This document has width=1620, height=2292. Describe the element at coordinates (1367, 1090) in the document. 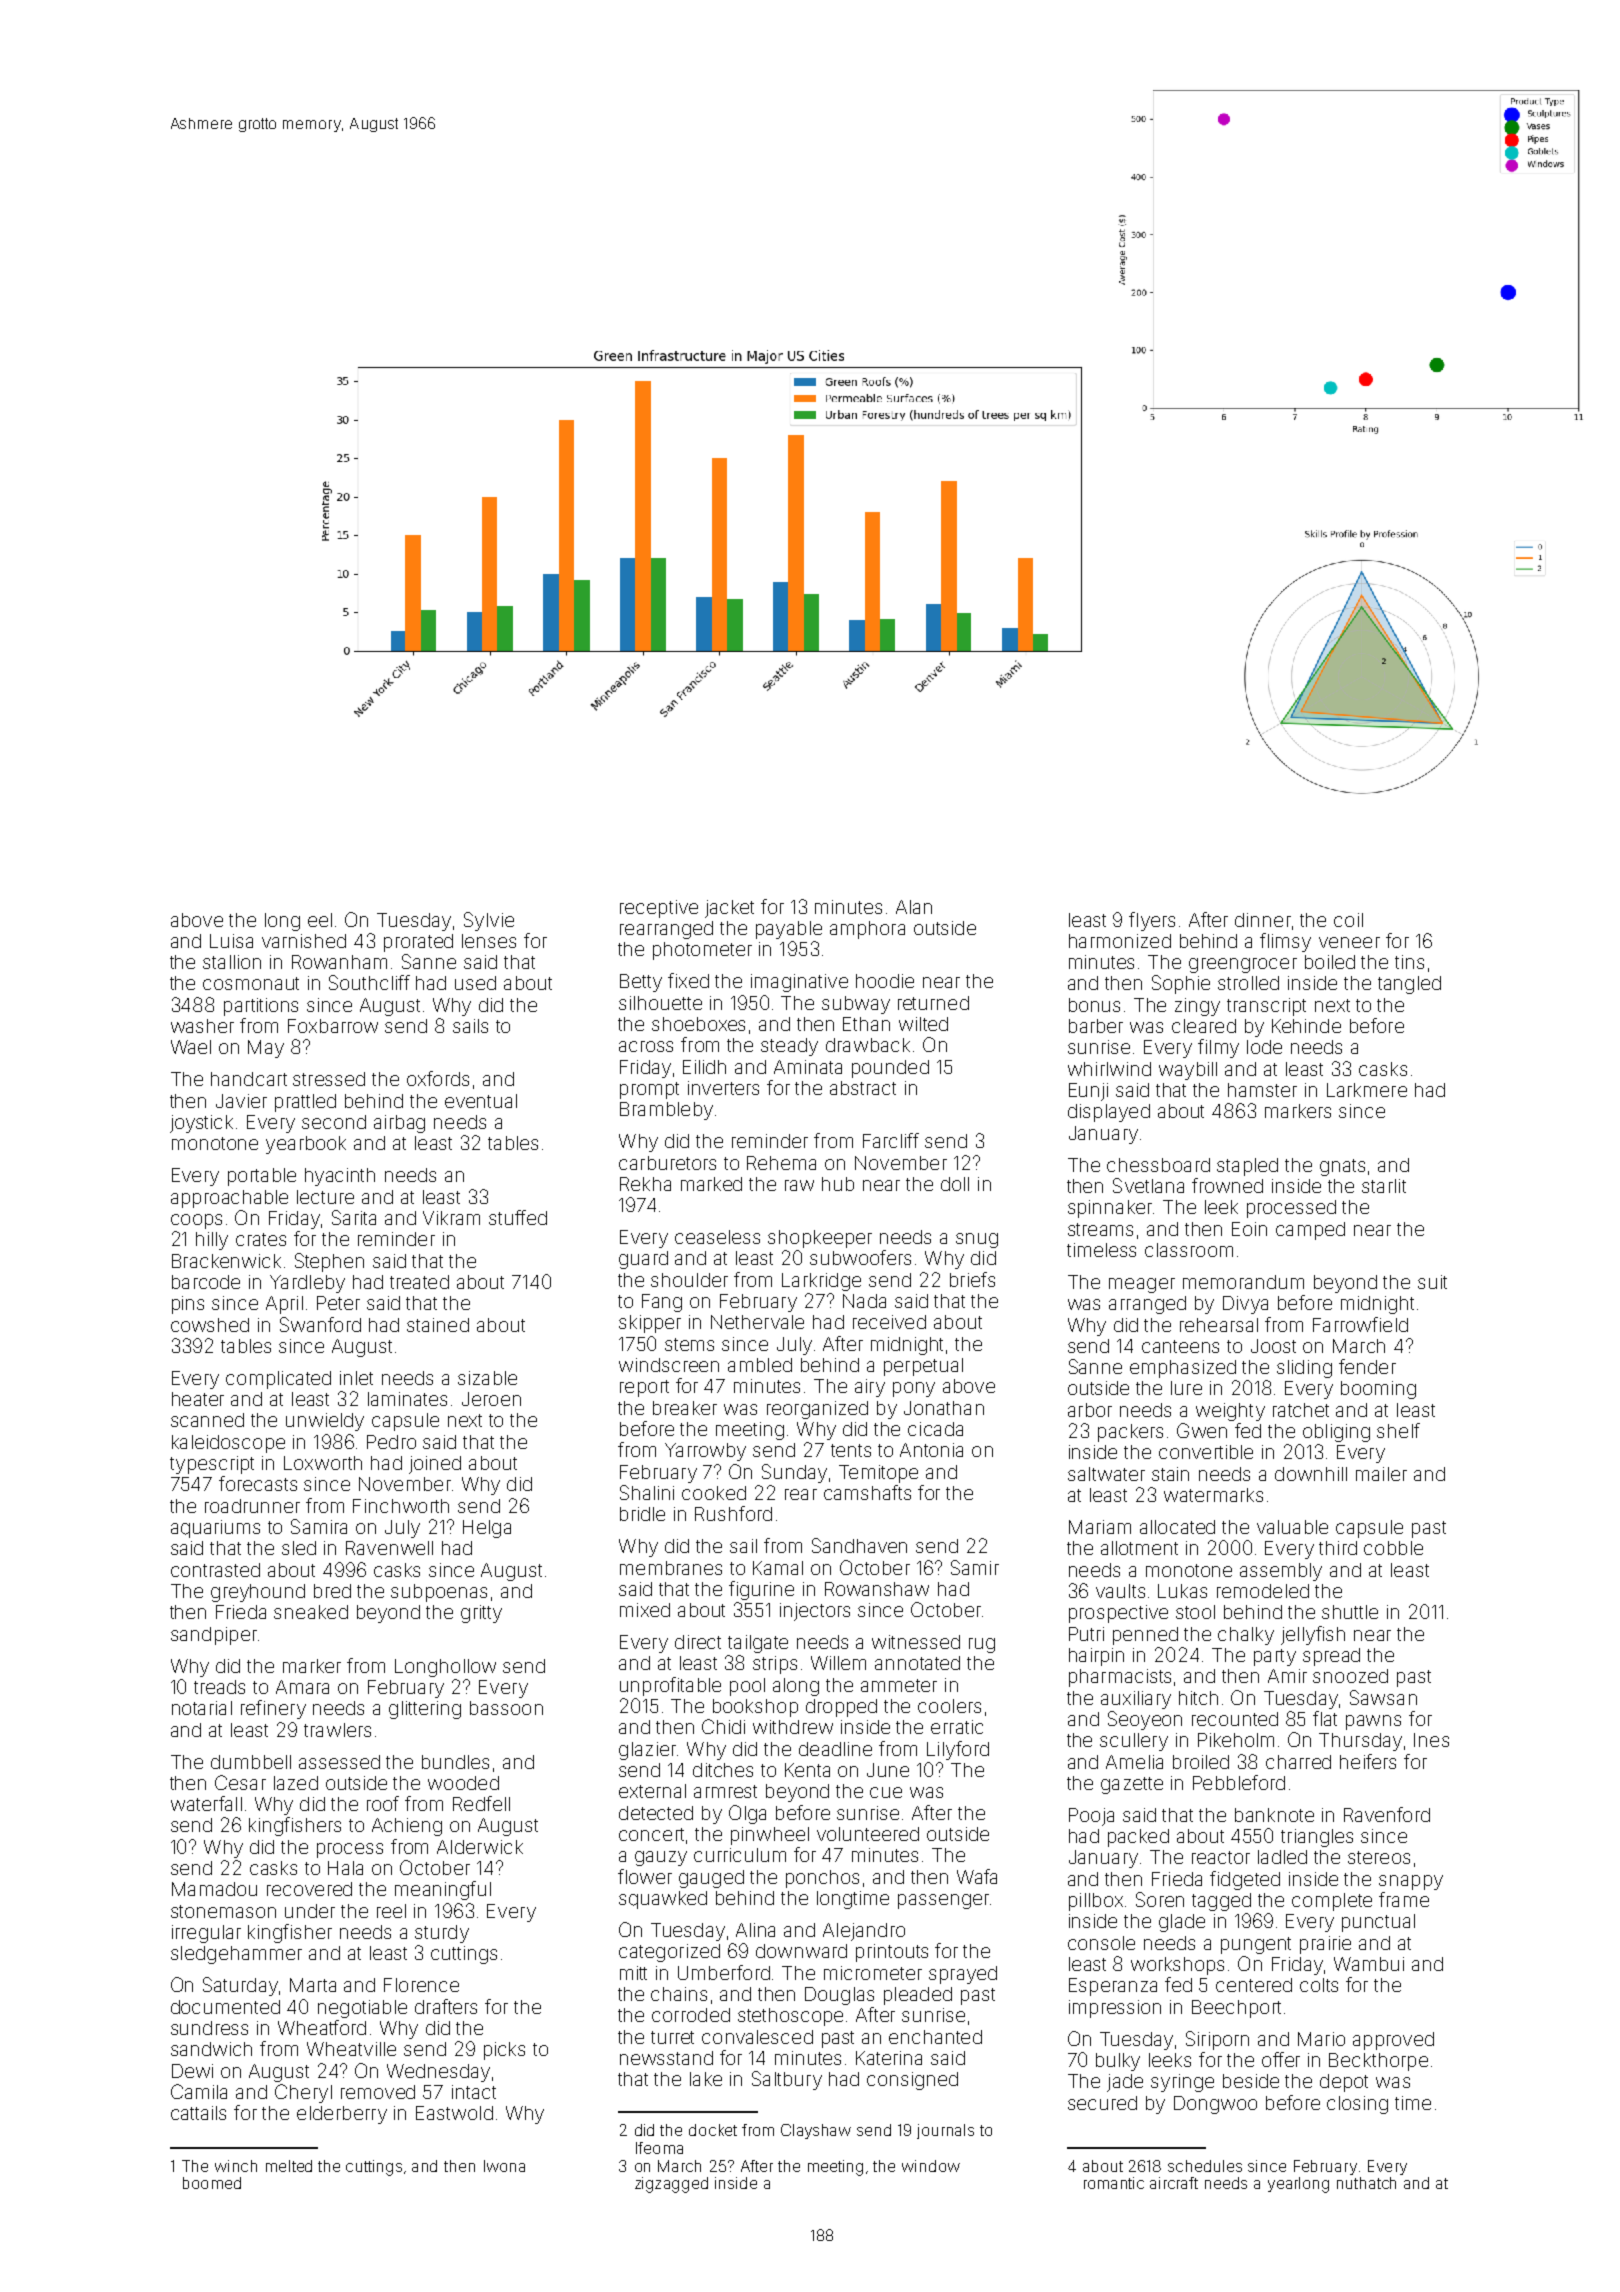

I see `Larkmere` at that location.
